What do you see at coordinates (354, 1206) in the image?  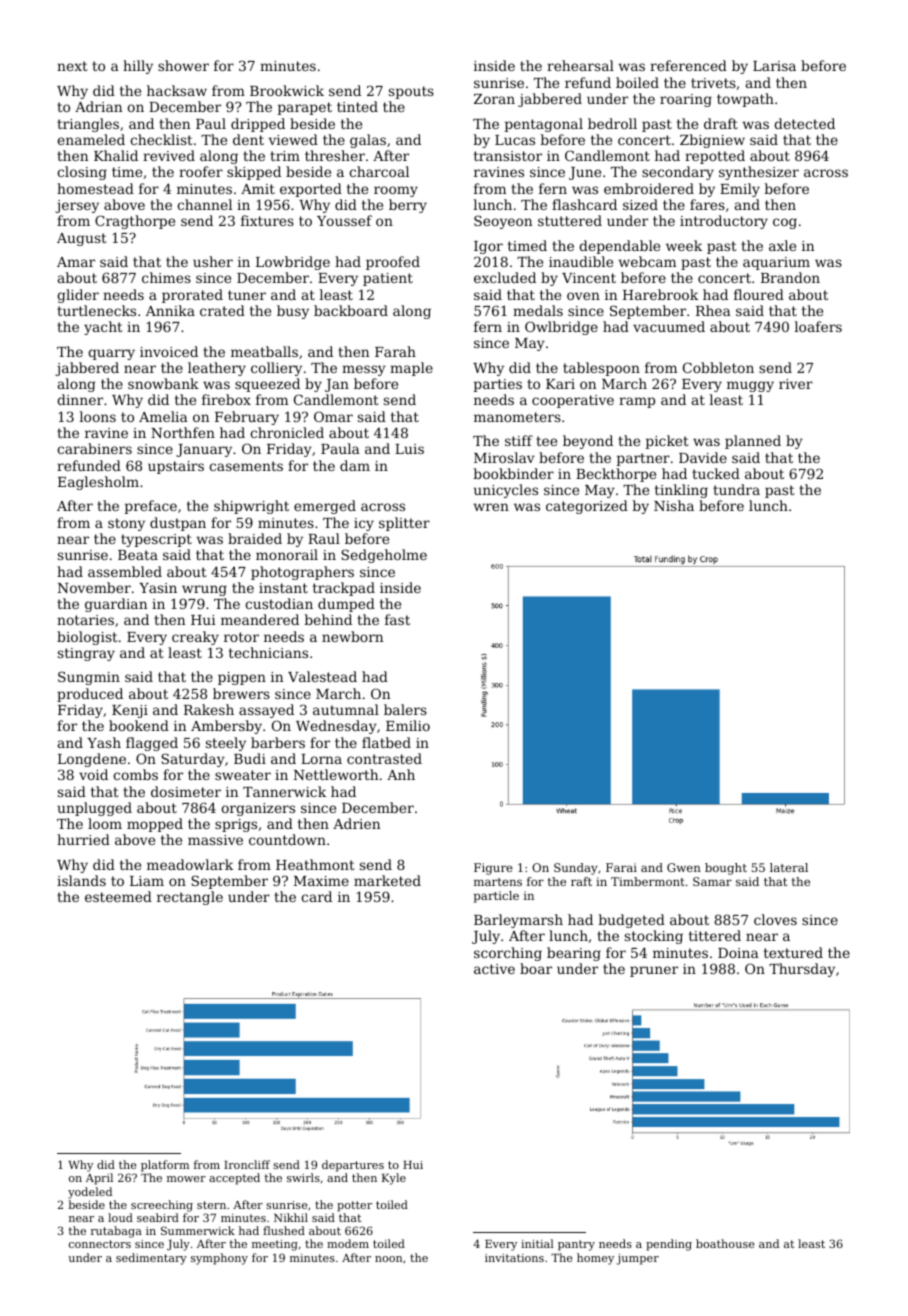 I see `potter` at bounding box center [354, 1206].
